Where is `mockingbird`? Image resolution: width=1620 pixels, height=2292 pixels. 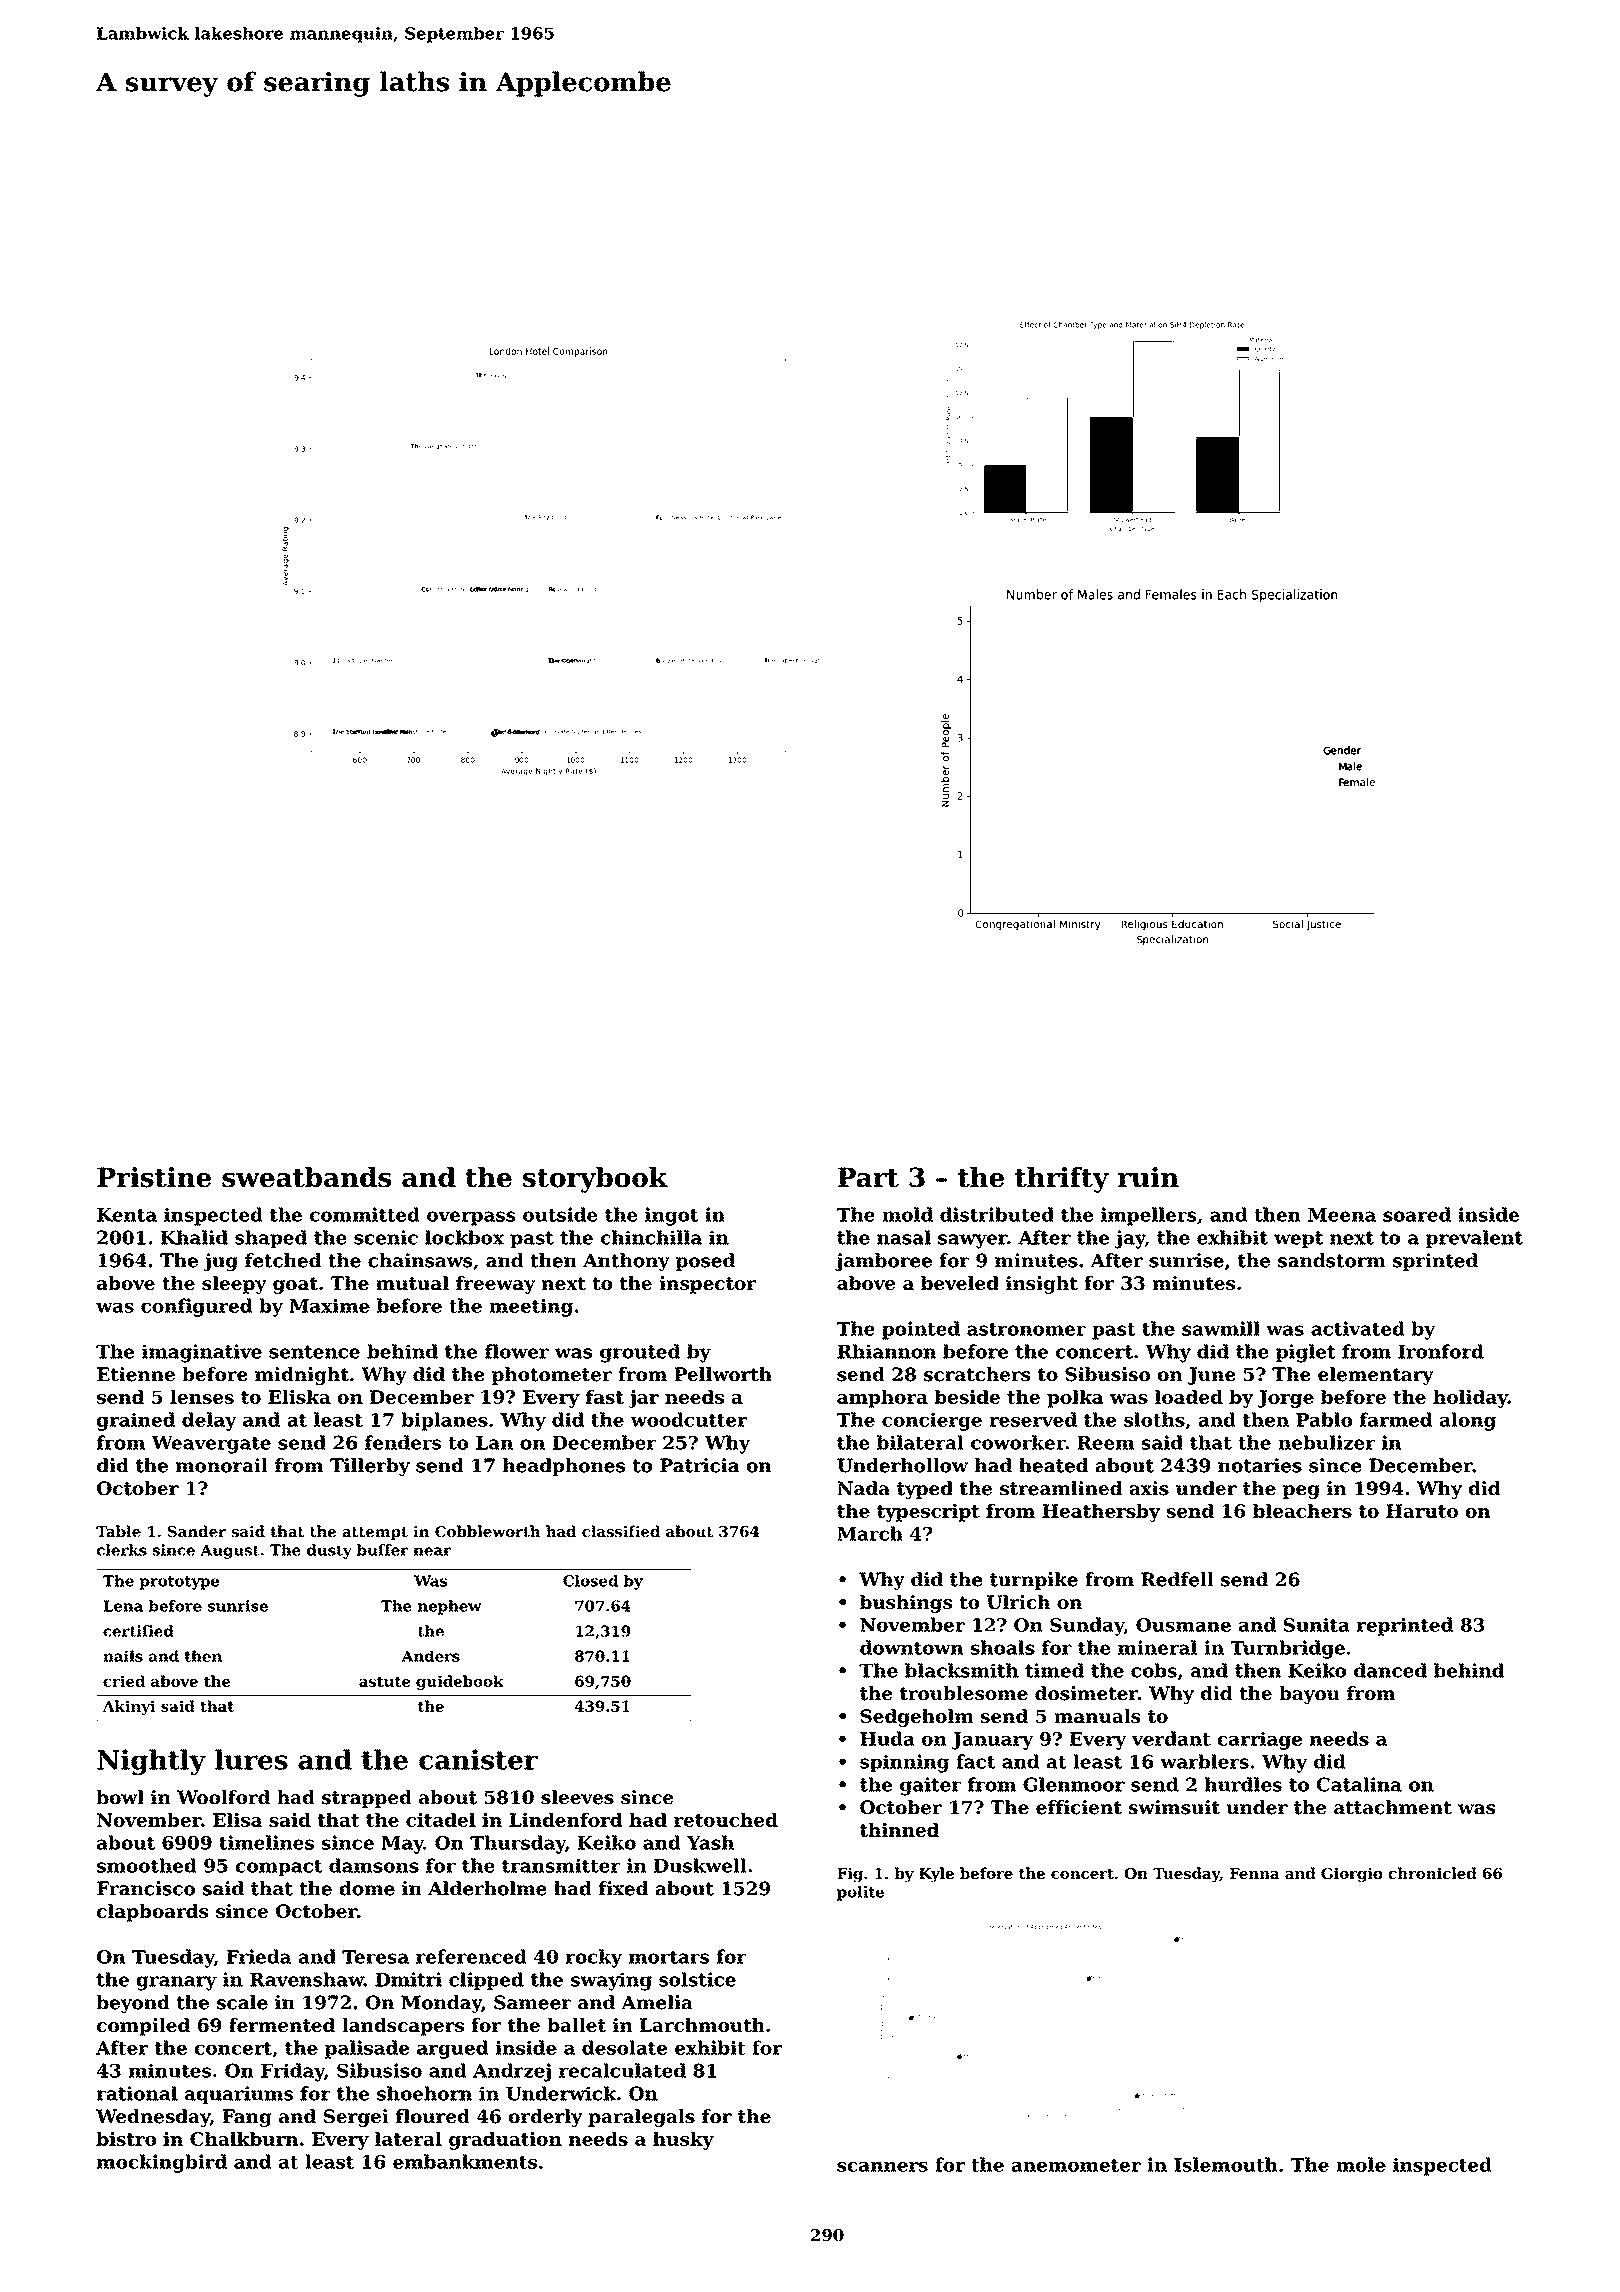
mockingbird is located at coordinates (162, 2163).
